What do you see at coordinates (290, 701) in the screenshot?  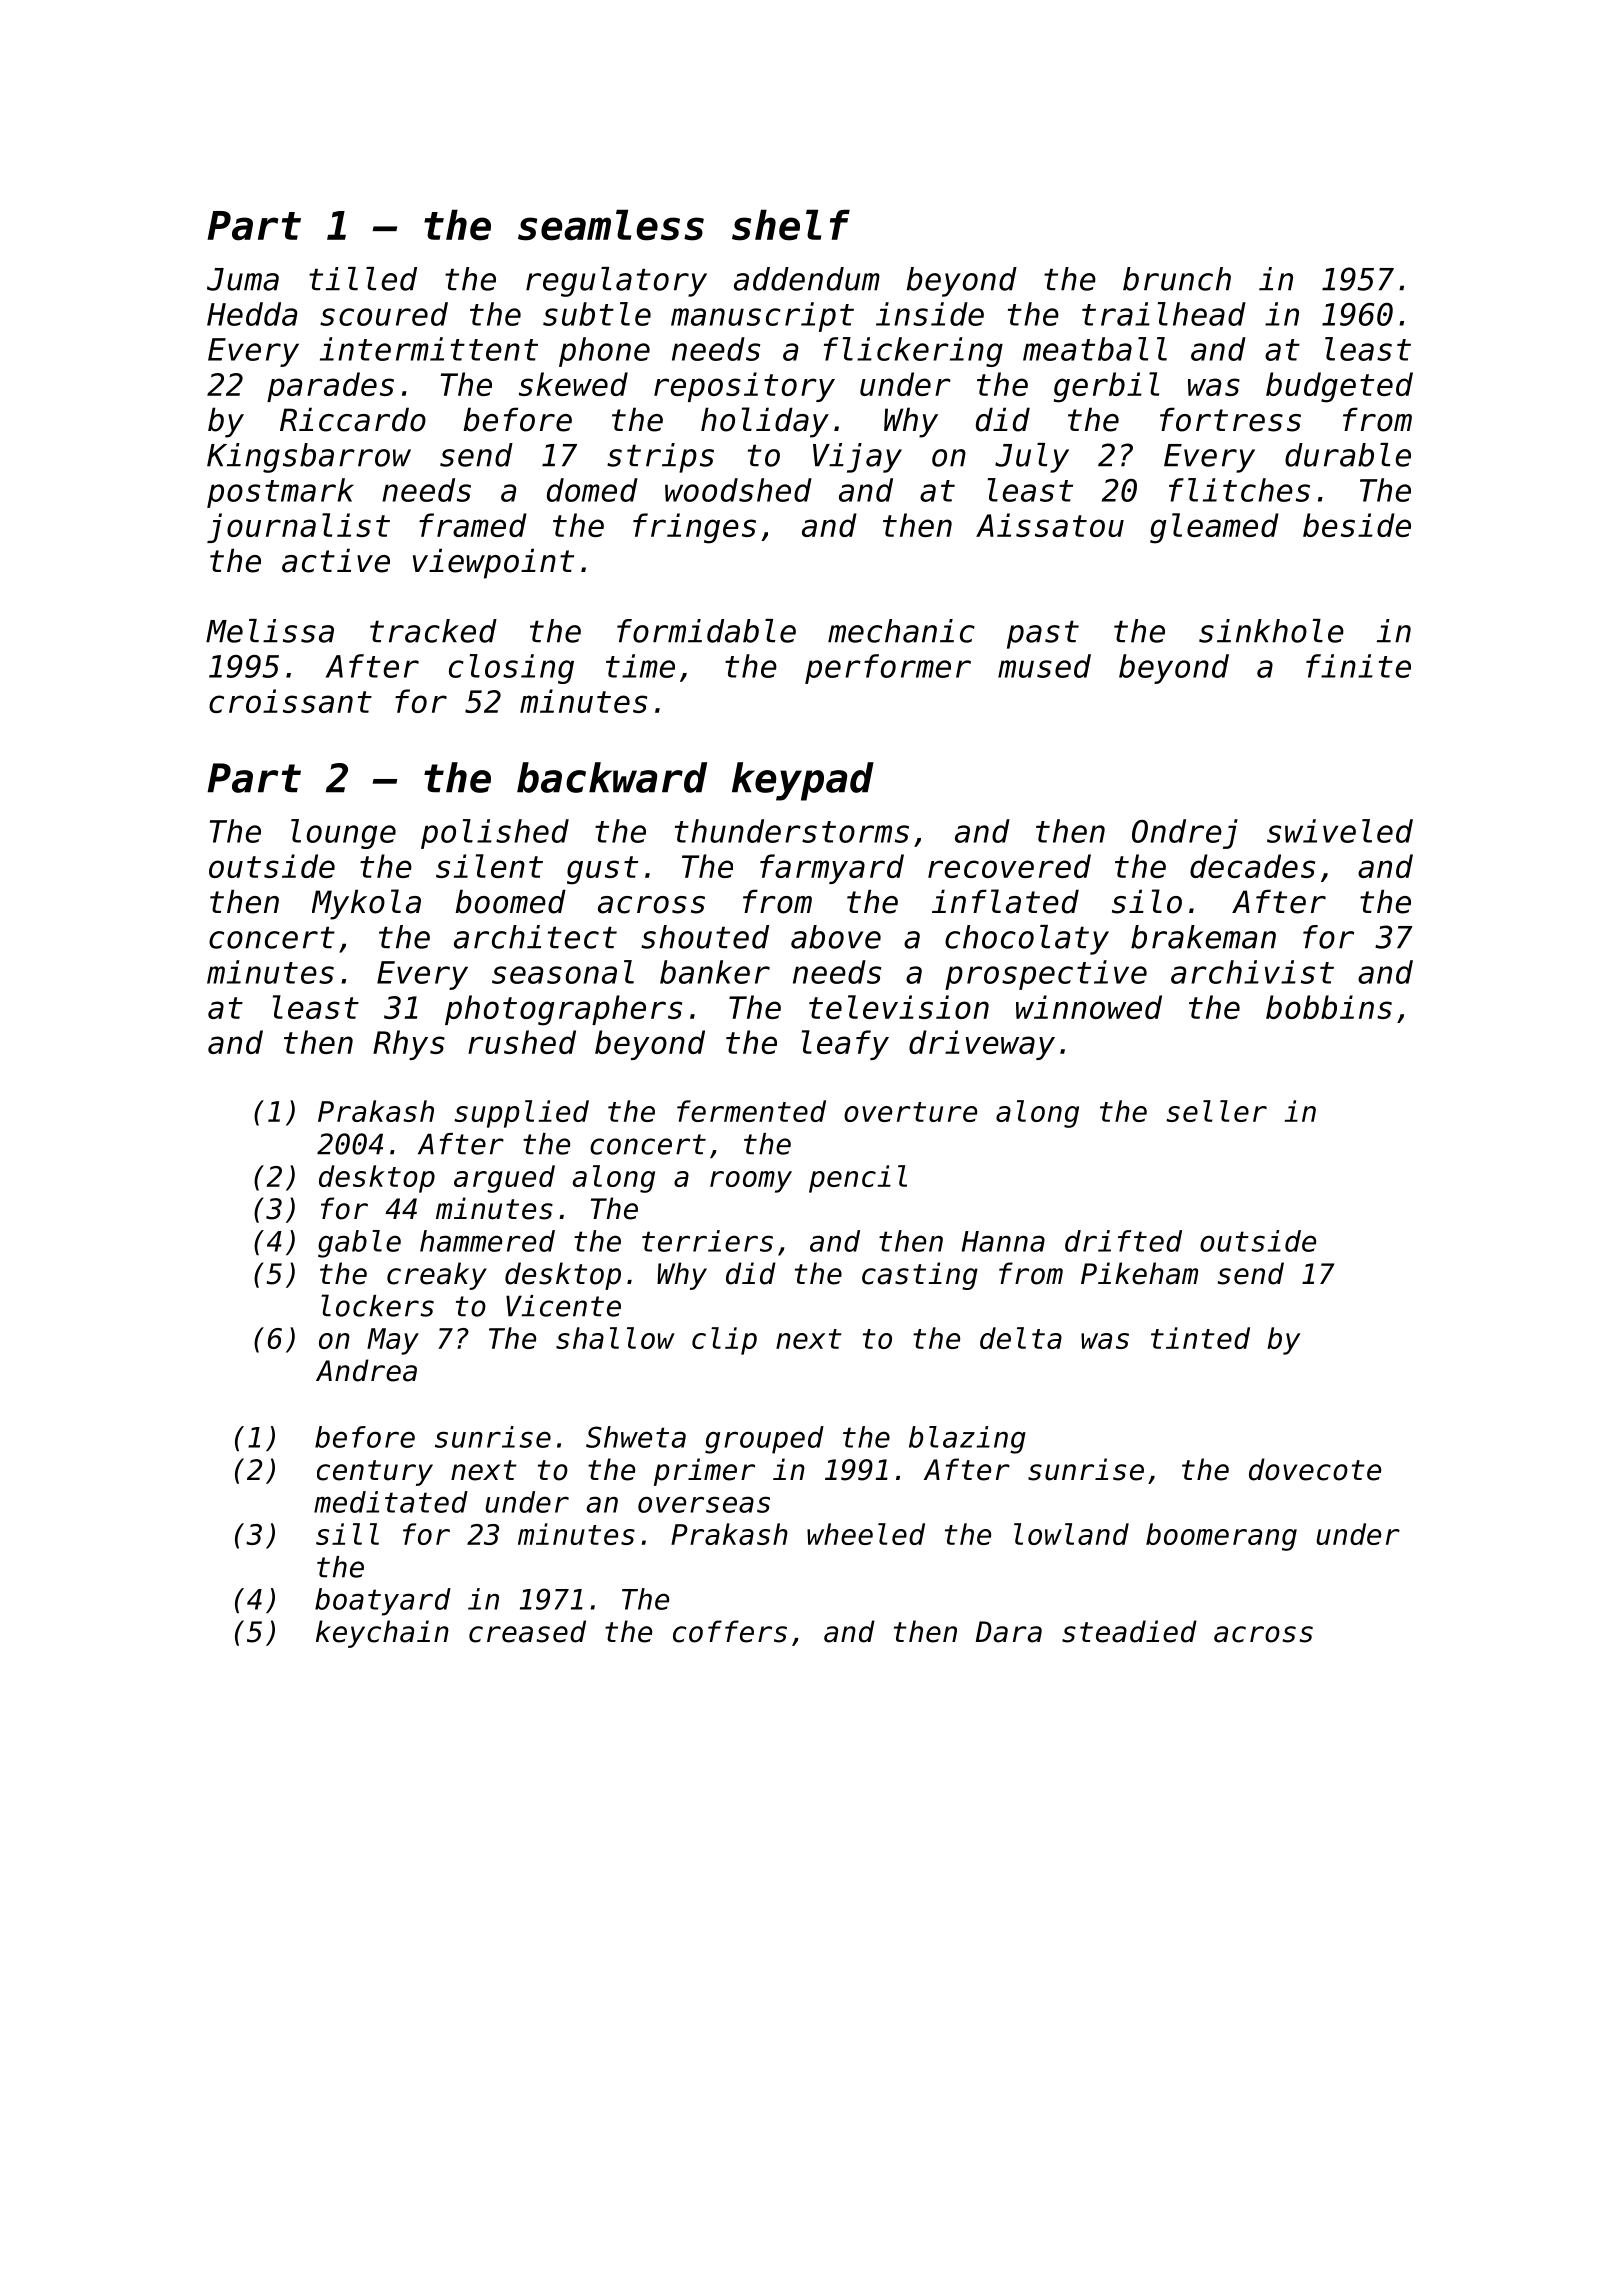 I see `croissant` at bounding box center [290, 701].
